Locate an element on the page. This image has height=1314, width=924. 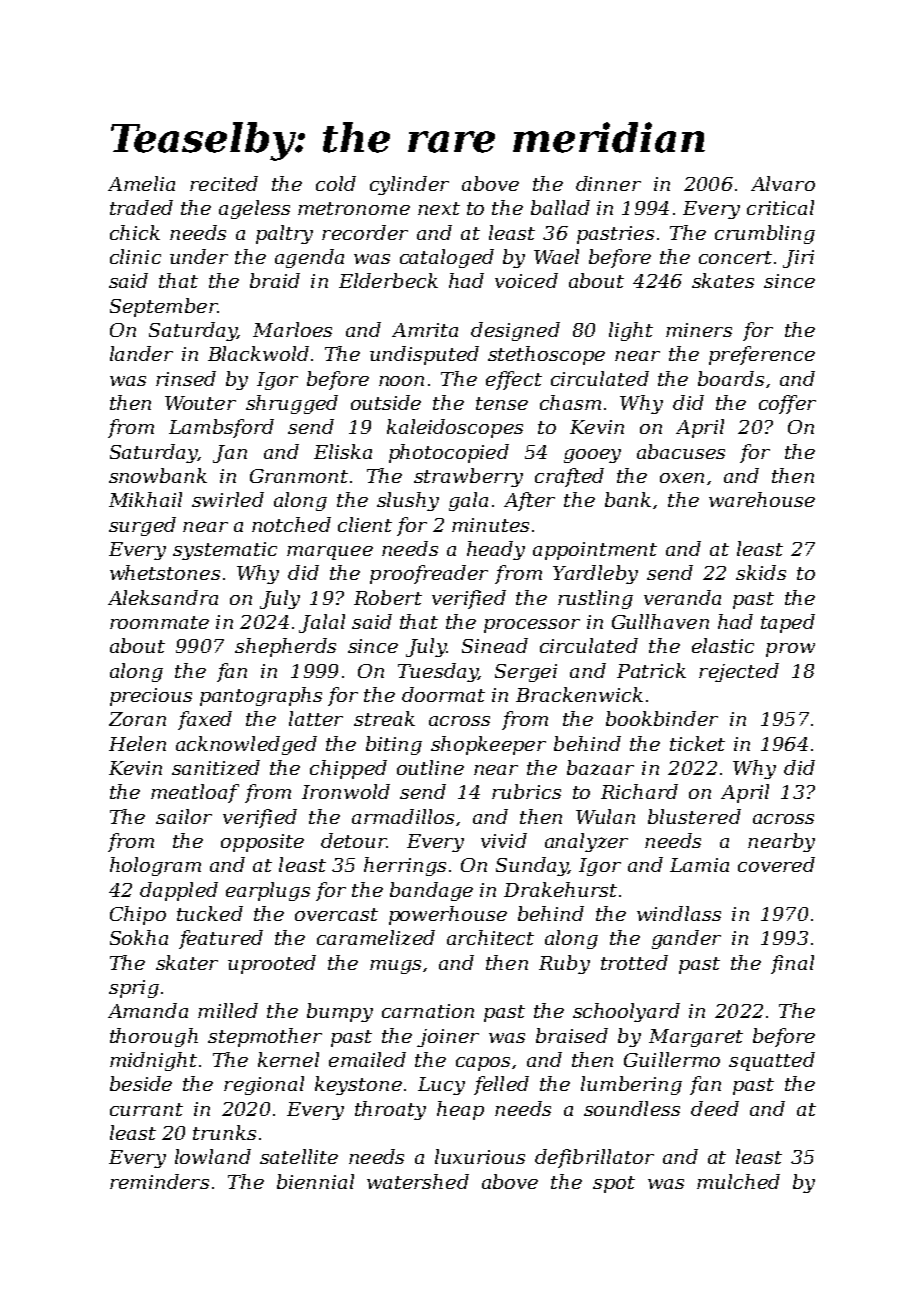
shepherds is located at coordinates (285, 647).
